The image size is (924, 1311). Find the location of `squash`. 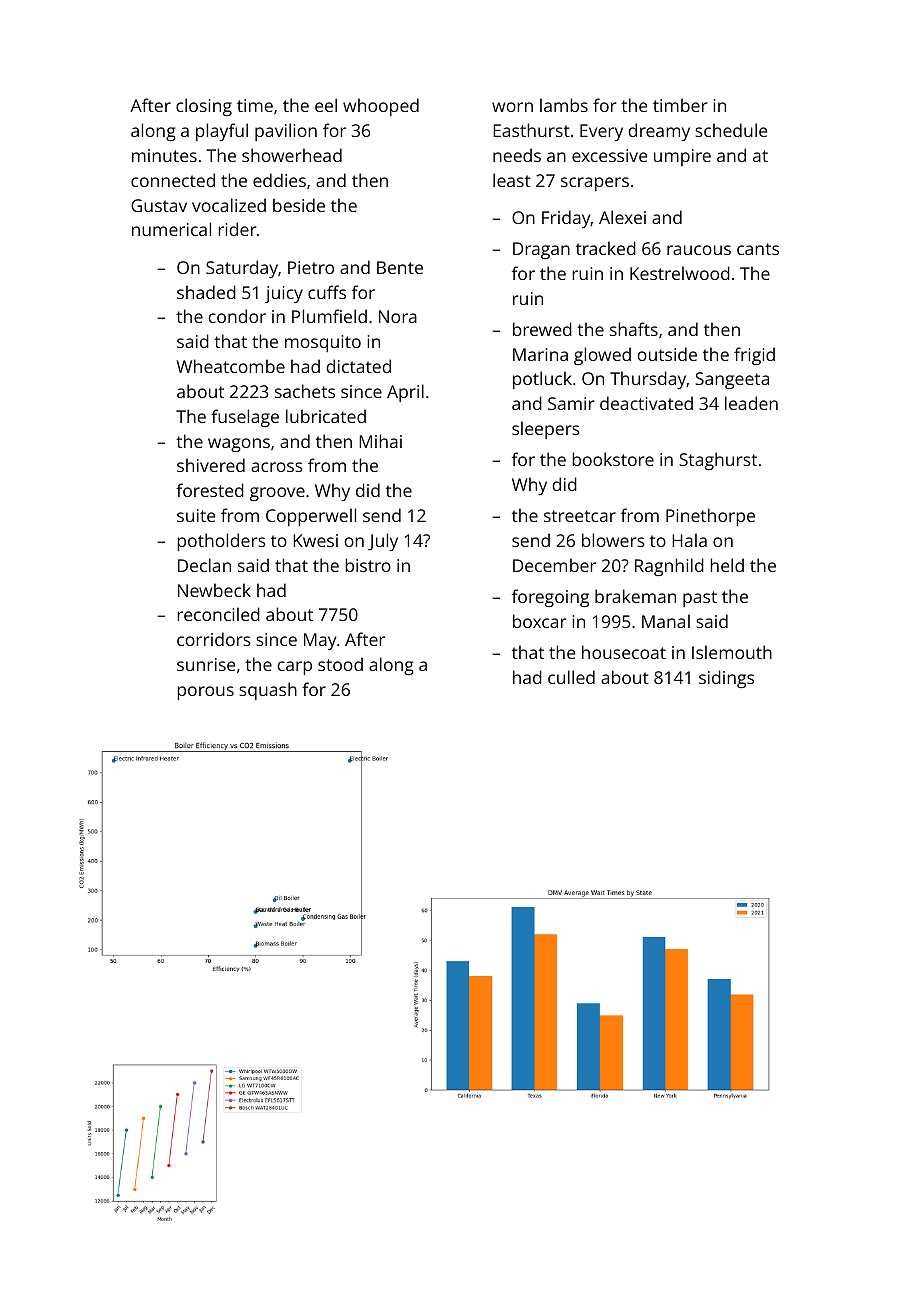

squash is located at coordinates (268, 691).
